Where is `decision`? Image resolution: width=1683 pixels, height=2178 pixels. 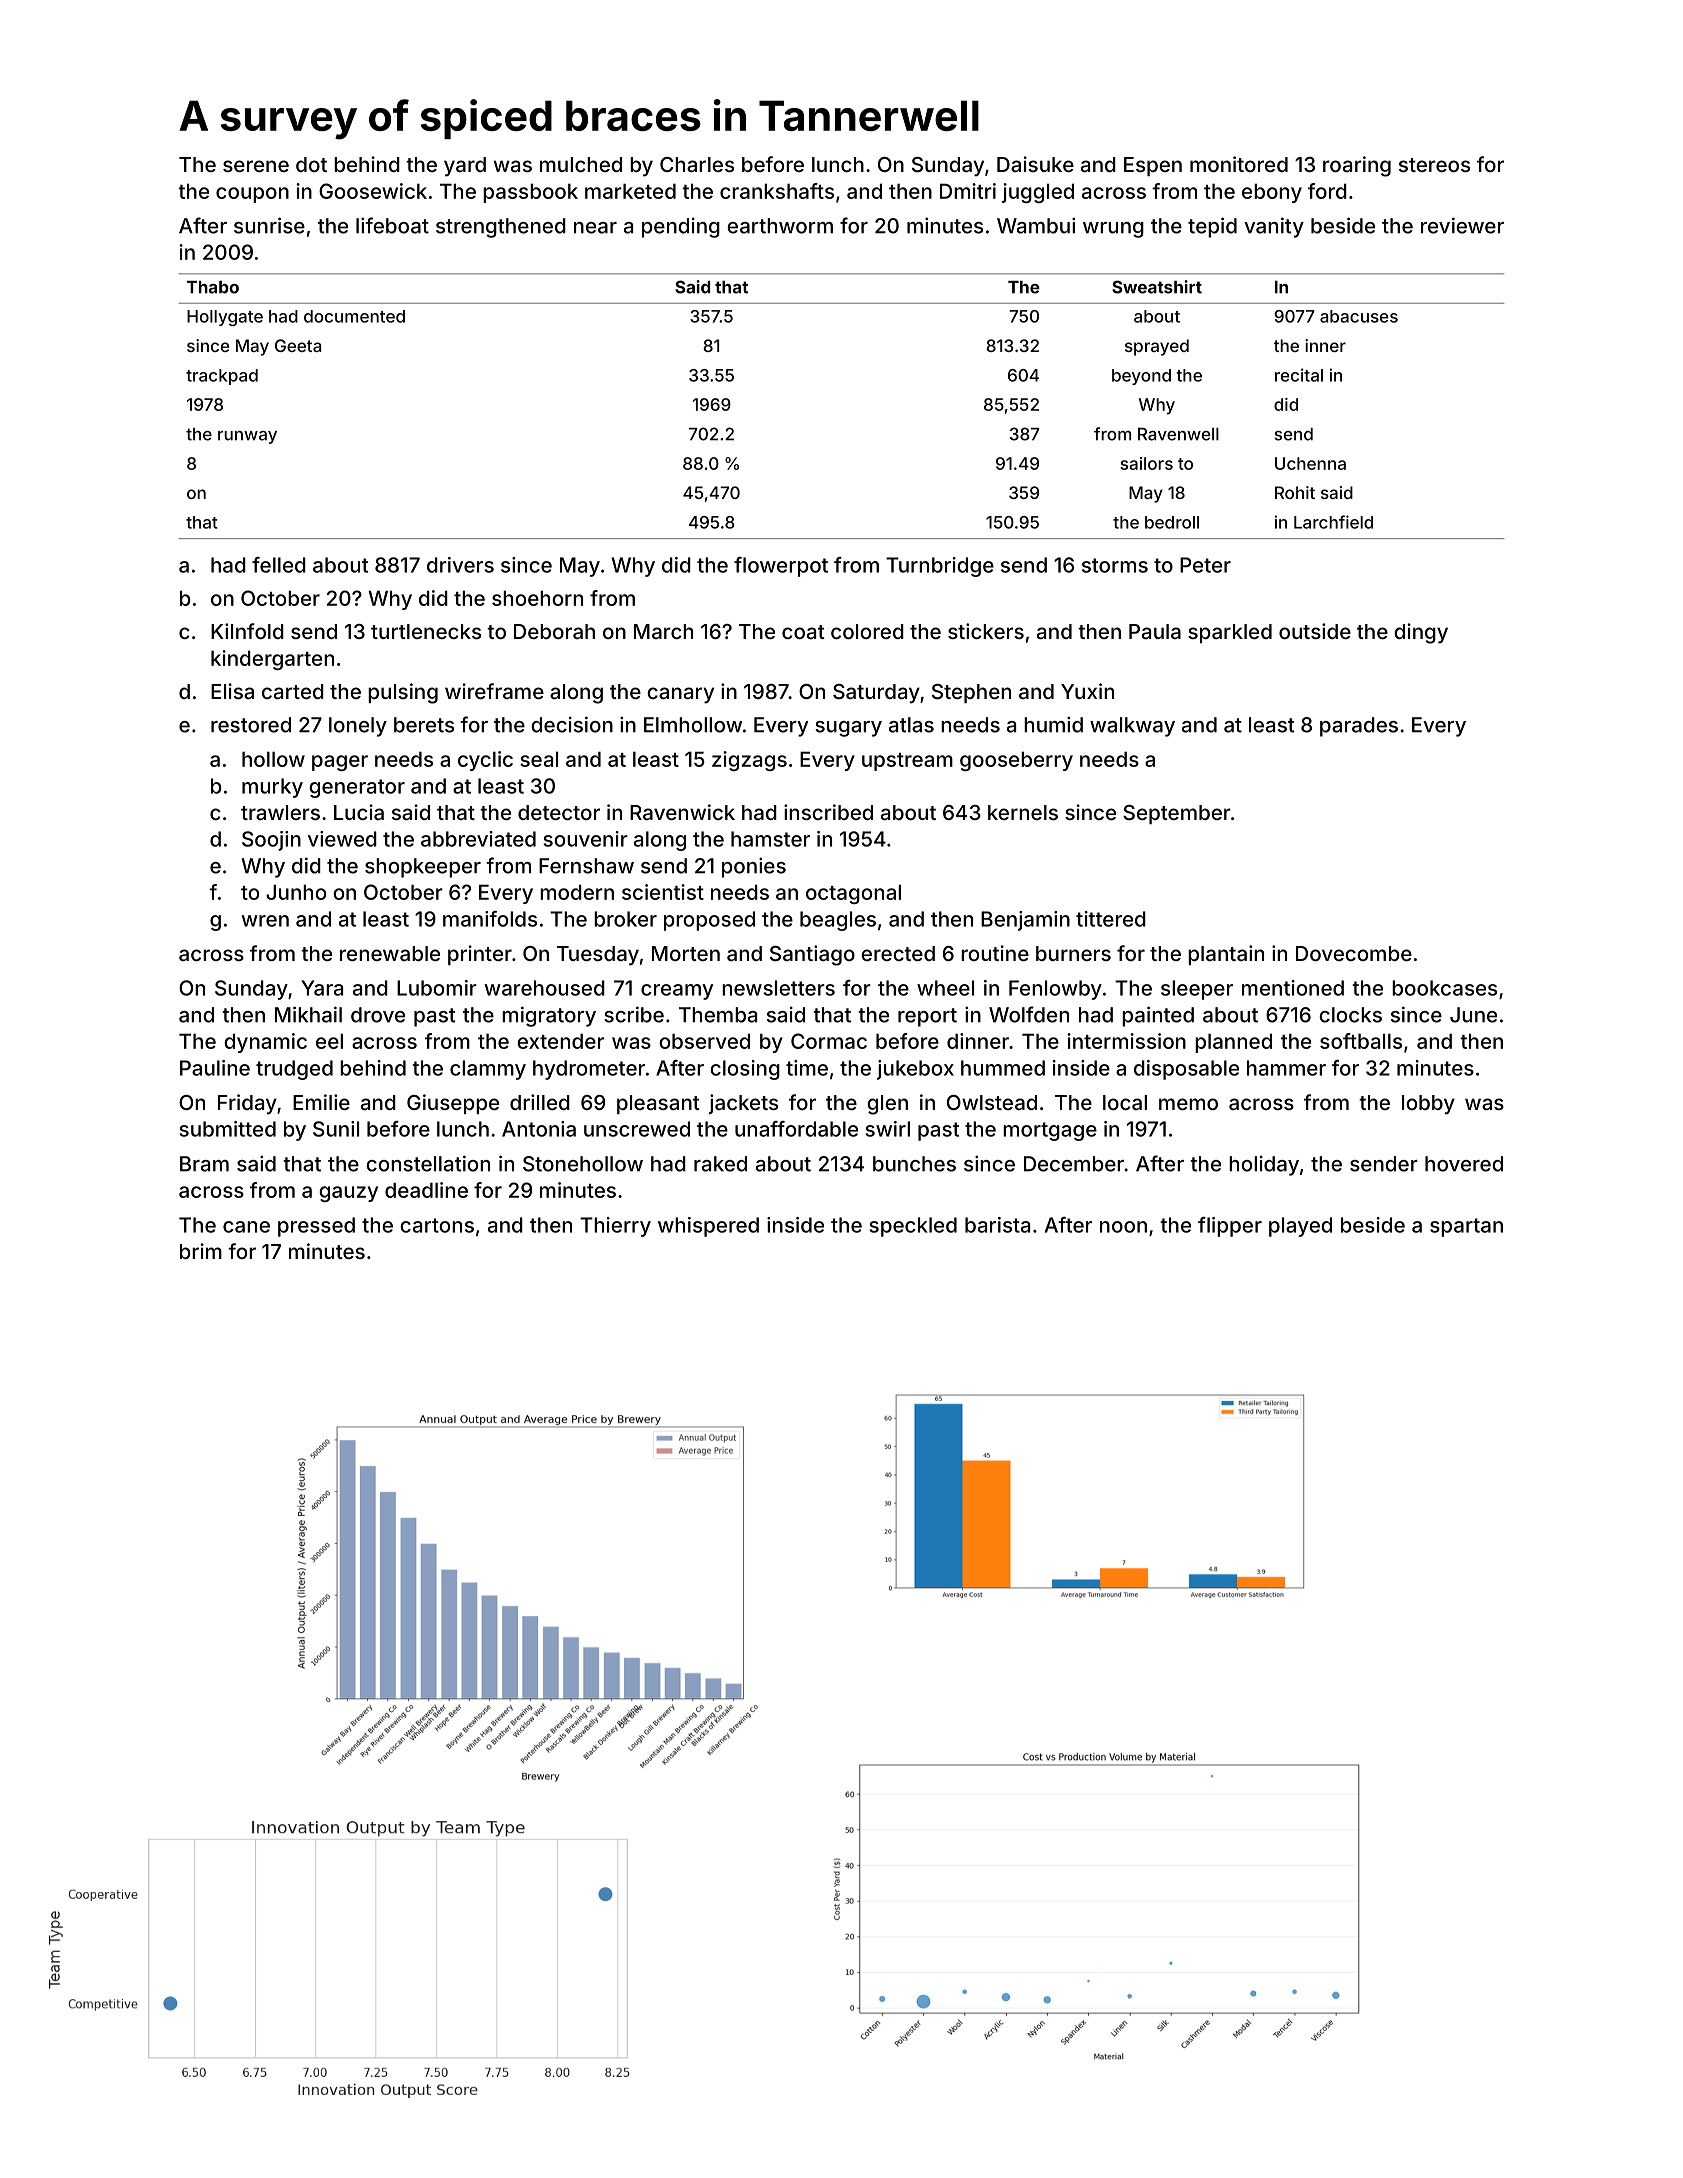 decision is located at coordinates (572, 724).
